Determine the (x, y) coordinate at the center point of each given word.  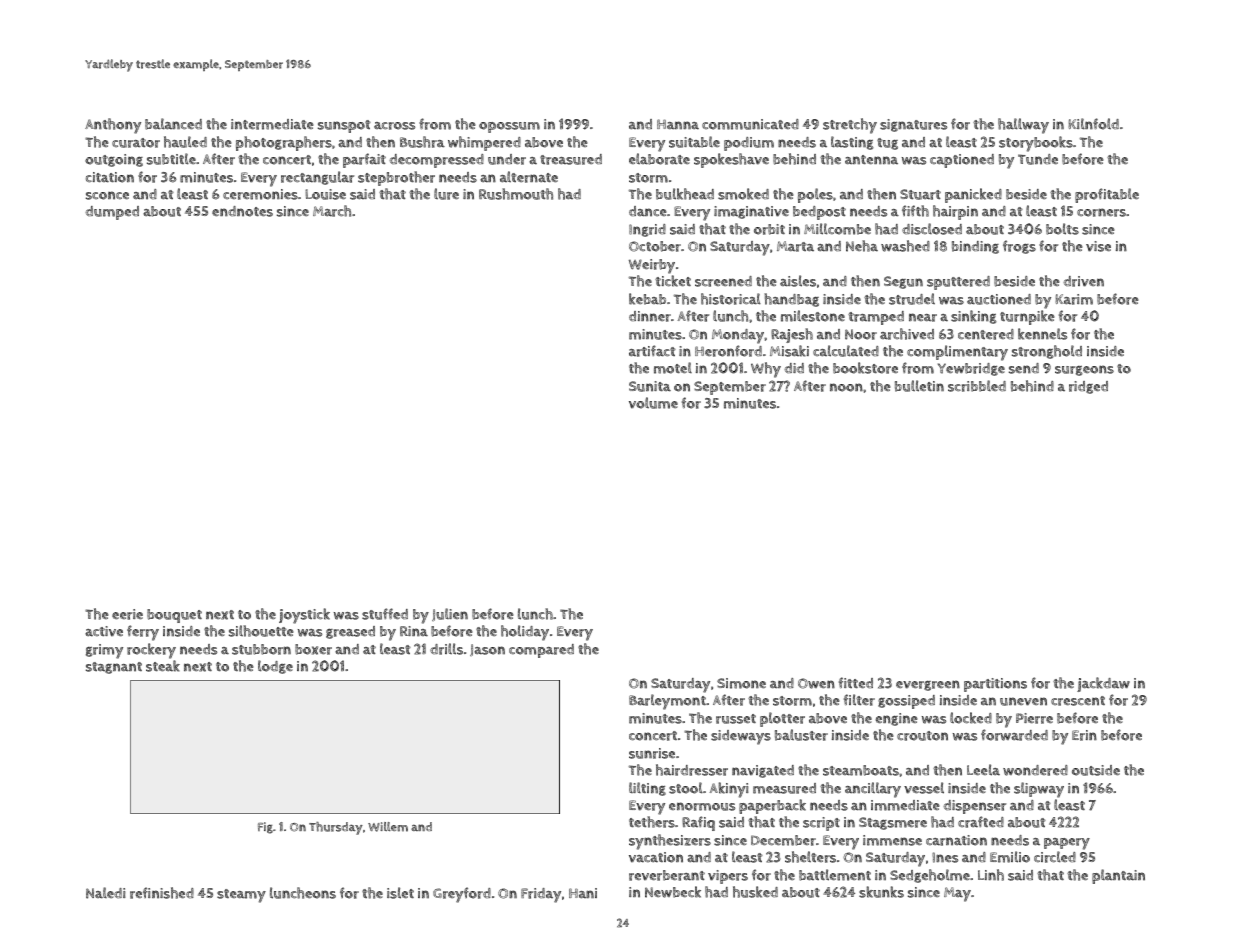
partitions (995, 685)
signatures (913, 125)
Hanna (678, 124)
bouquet (174, 616)
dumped (112, 213)
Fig (265, 828)
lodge (275, 667)
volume (653, 403)
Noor (861, 334)
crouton (922, 736)
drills (446, 649)
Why (766, 370)
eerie (127, 614)
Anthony (113, 126)
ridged (1088, 387)
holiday (525, 633)
